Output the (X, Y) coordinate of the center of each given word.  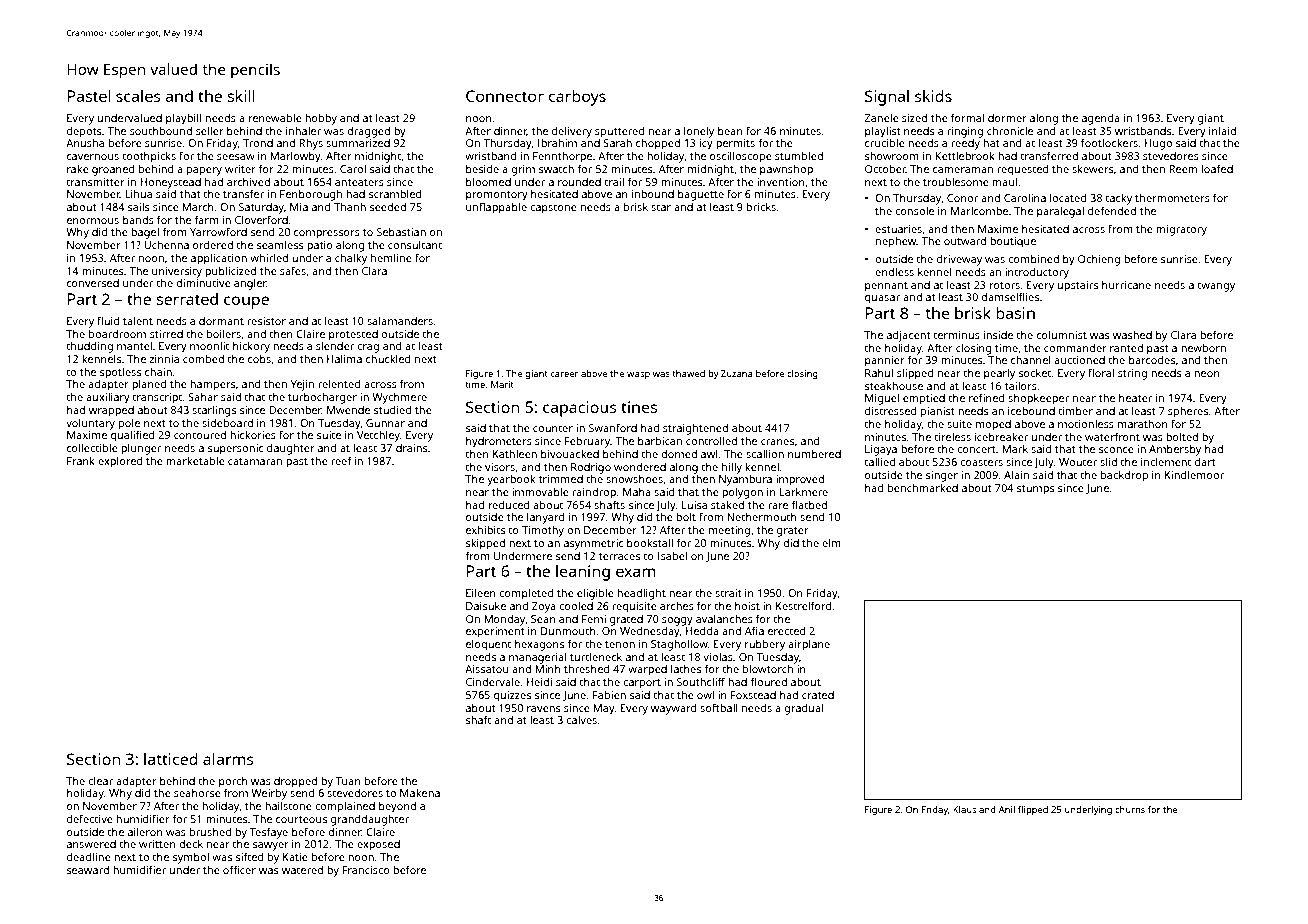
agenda (1101, 119)
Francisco (366, 870)
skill (241, 96)
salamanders (400, 320)
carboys (577, 98)
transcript (157, 398)
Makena (420, 793)
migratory (1181, 230)
